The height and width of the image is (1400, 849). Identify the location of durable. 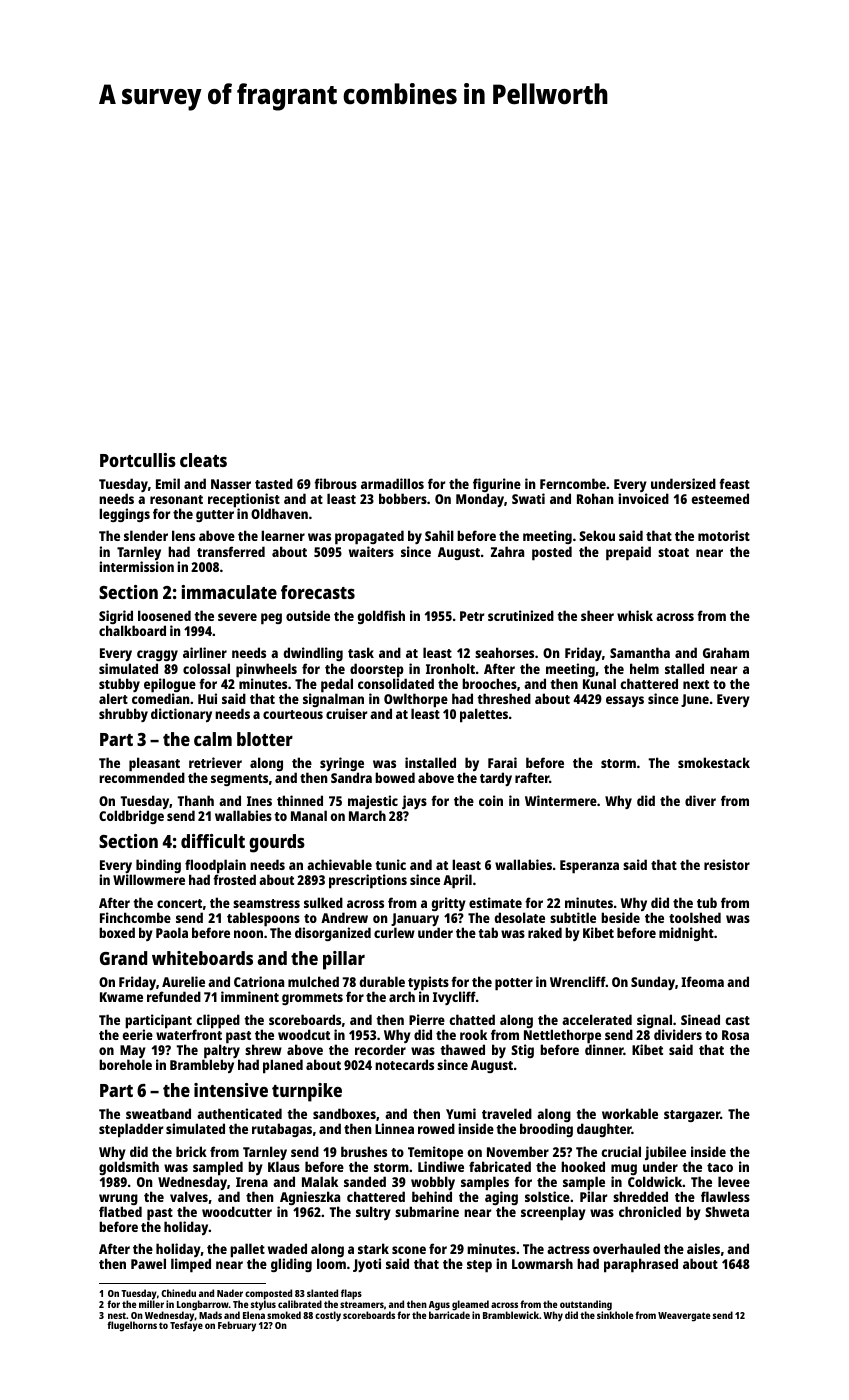
(382, 981).
